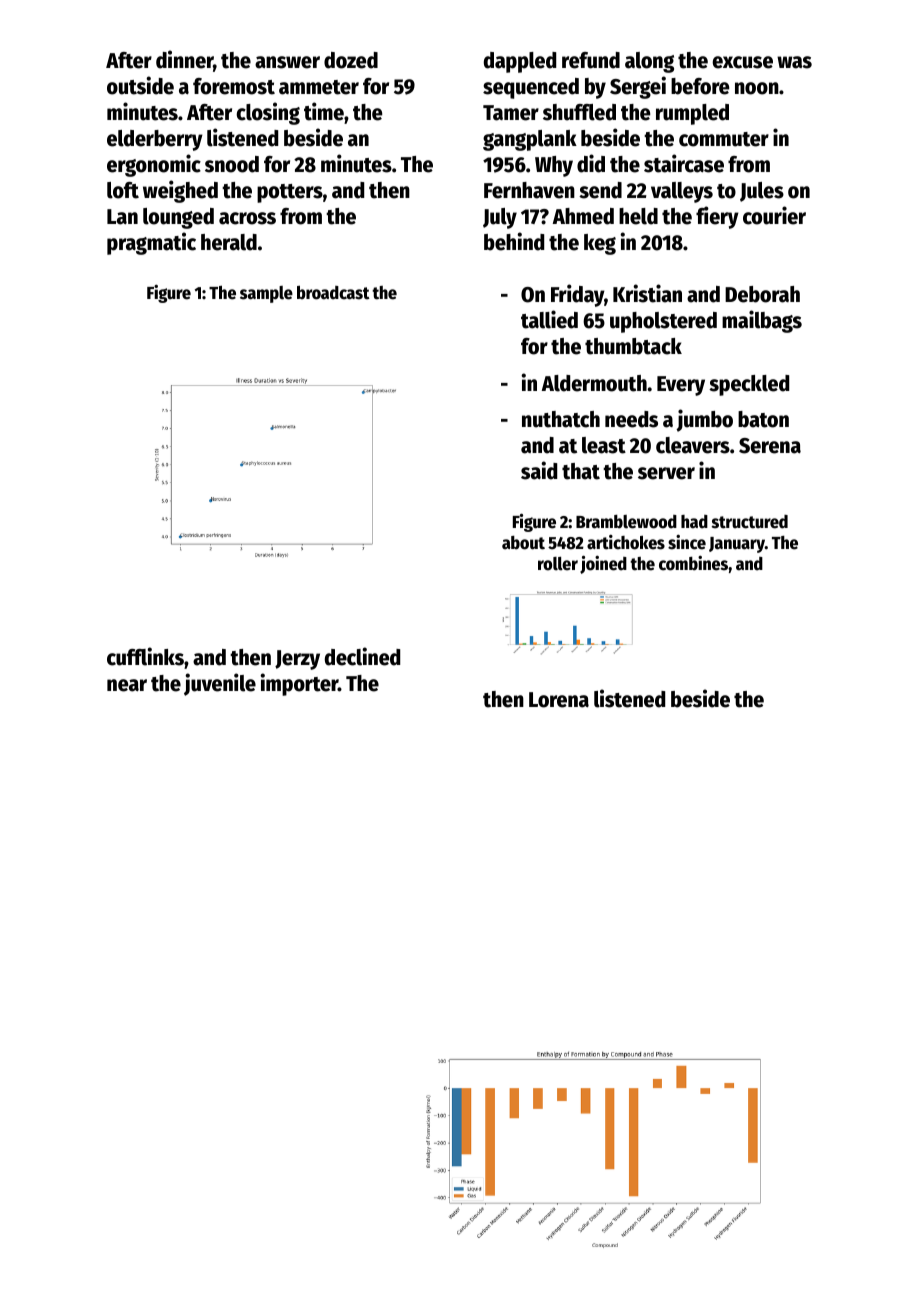 The height and width of the image is (1314, 924). What do you see at coordinates (559, 700) in the image?
I see `Lorena` at bounding box center [559, 700].
